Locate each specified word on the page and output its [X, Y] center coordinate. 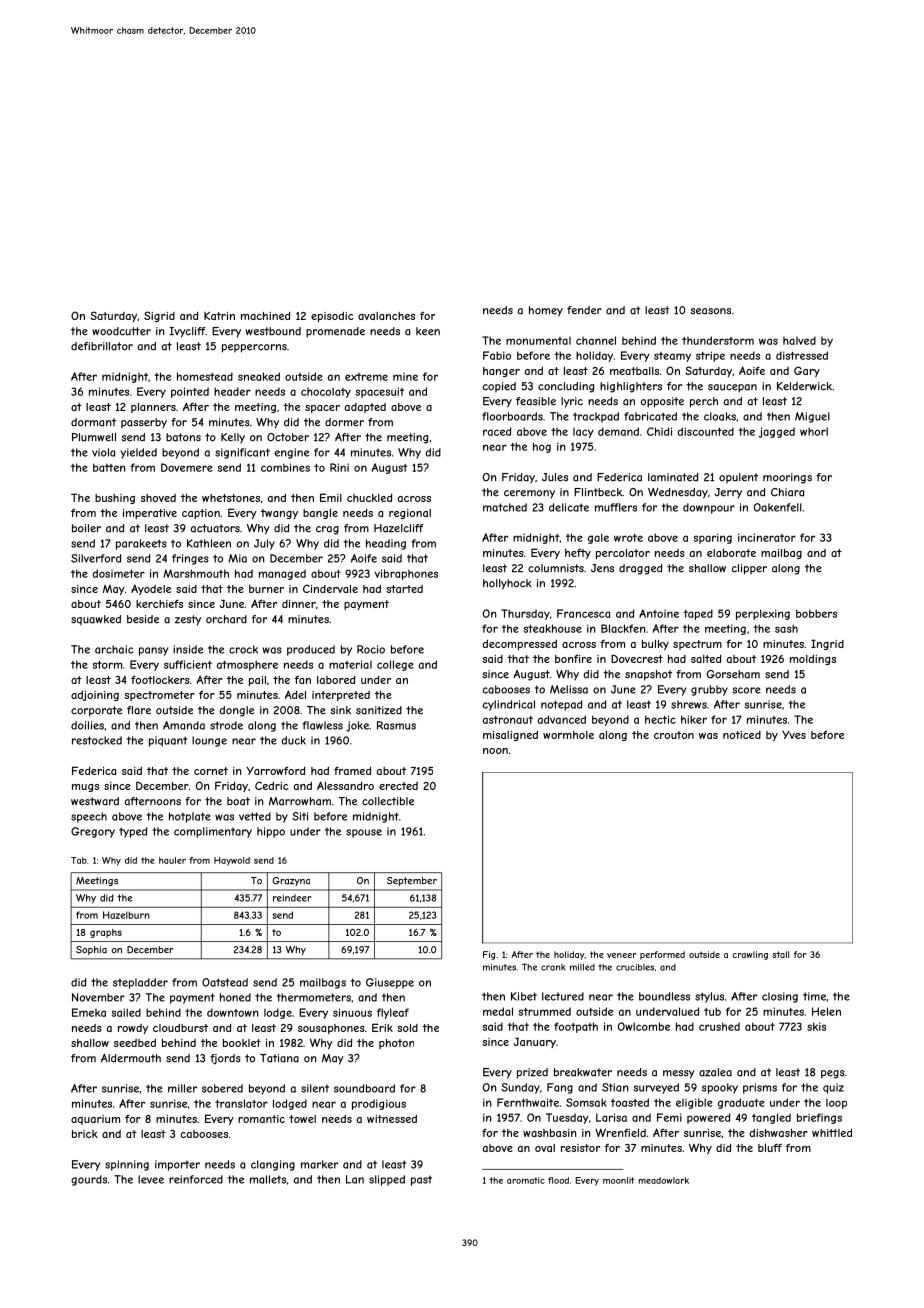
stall [780, 954]
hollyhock [507, 584]
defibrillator [102, 346]
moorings [787, 478]
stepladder [140, 983]
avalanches [386, 316]
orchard [226, 619]
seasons [710, 311]
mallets [268, 1179]
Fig [489, 955]
